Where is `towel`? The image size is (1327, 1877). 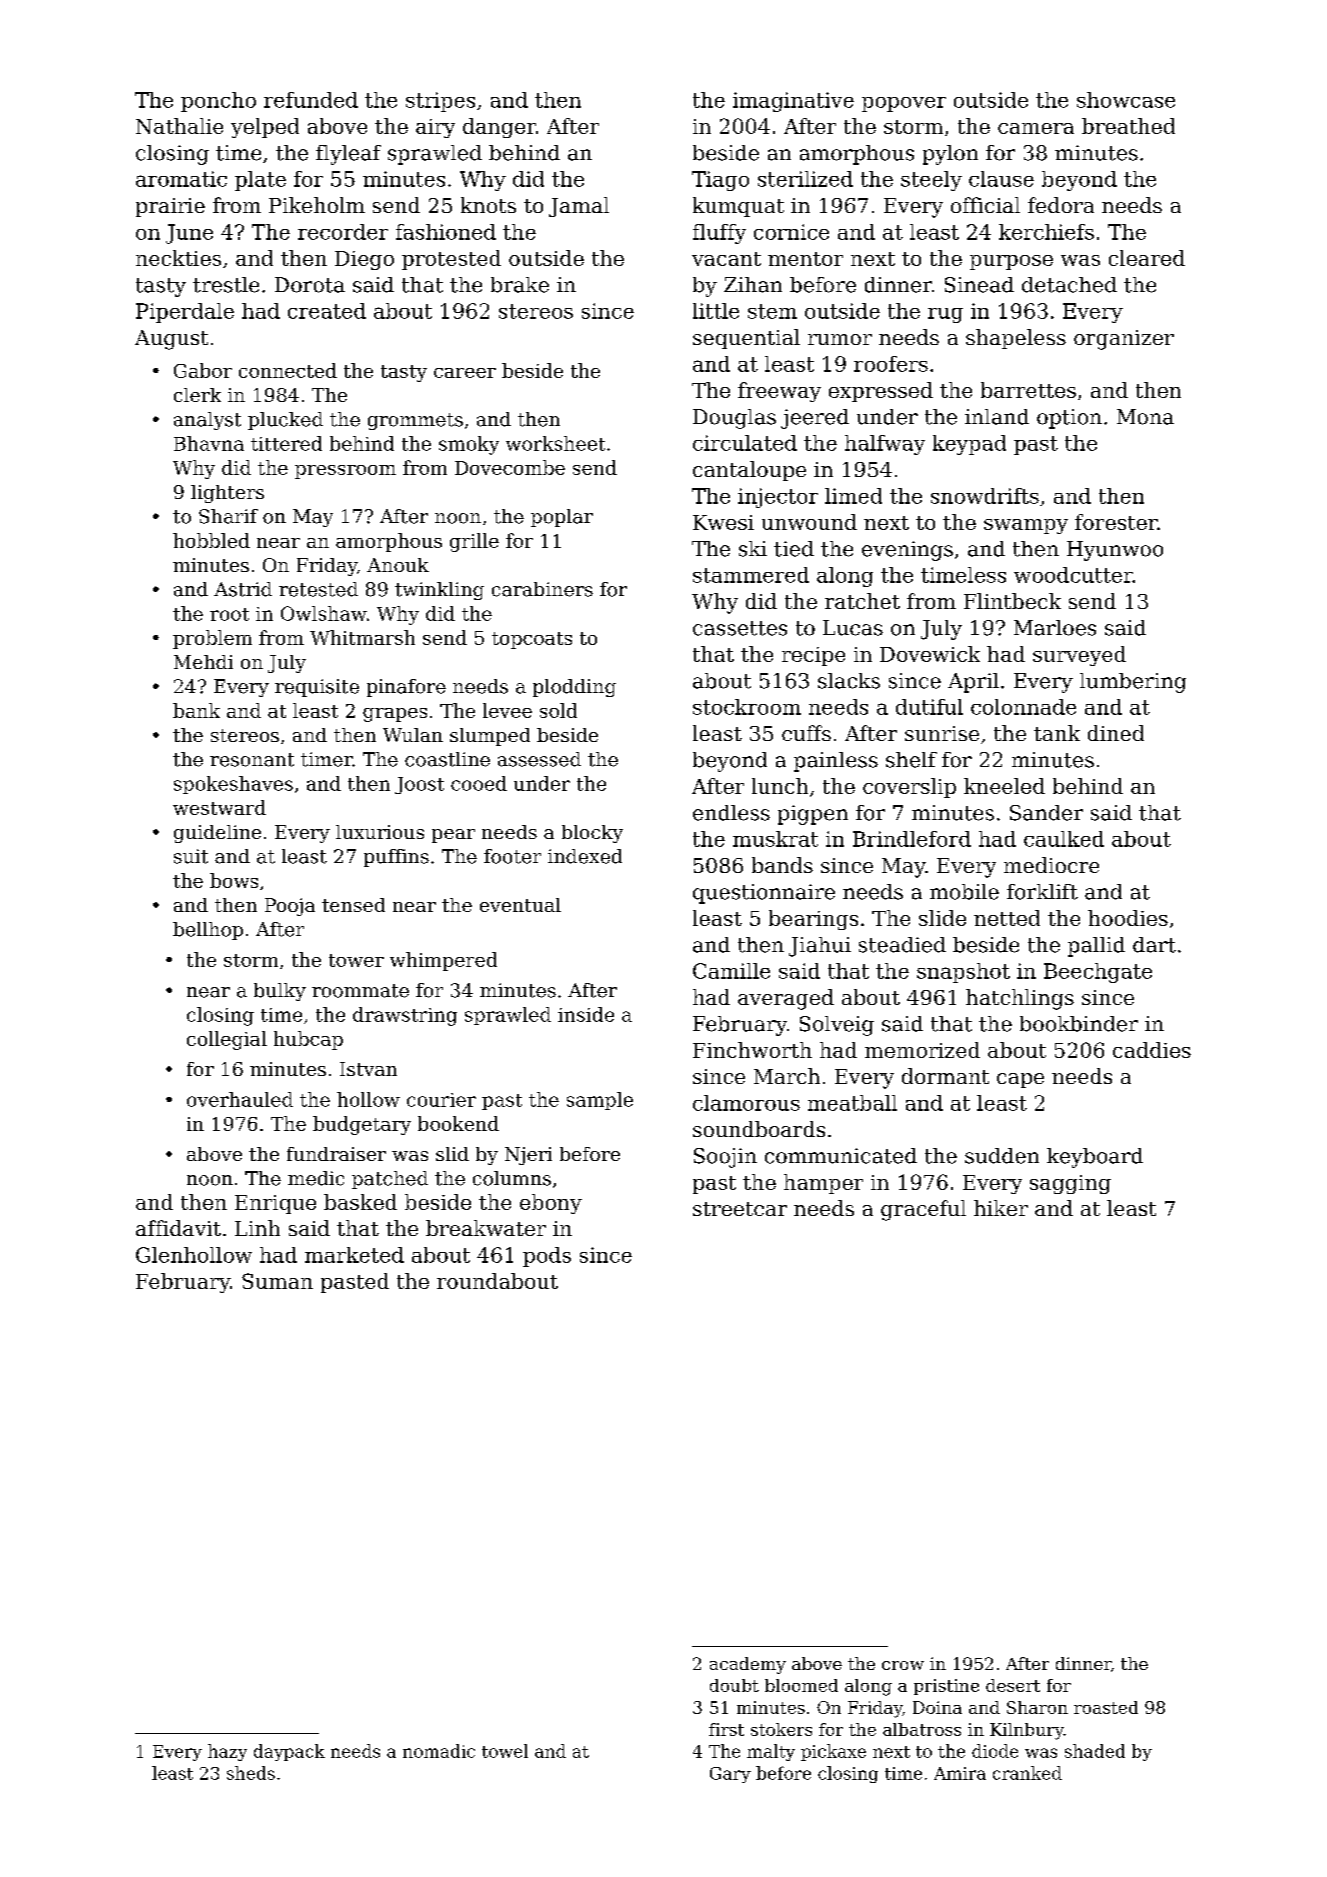
towel is located at coordinates (505, 1751).
